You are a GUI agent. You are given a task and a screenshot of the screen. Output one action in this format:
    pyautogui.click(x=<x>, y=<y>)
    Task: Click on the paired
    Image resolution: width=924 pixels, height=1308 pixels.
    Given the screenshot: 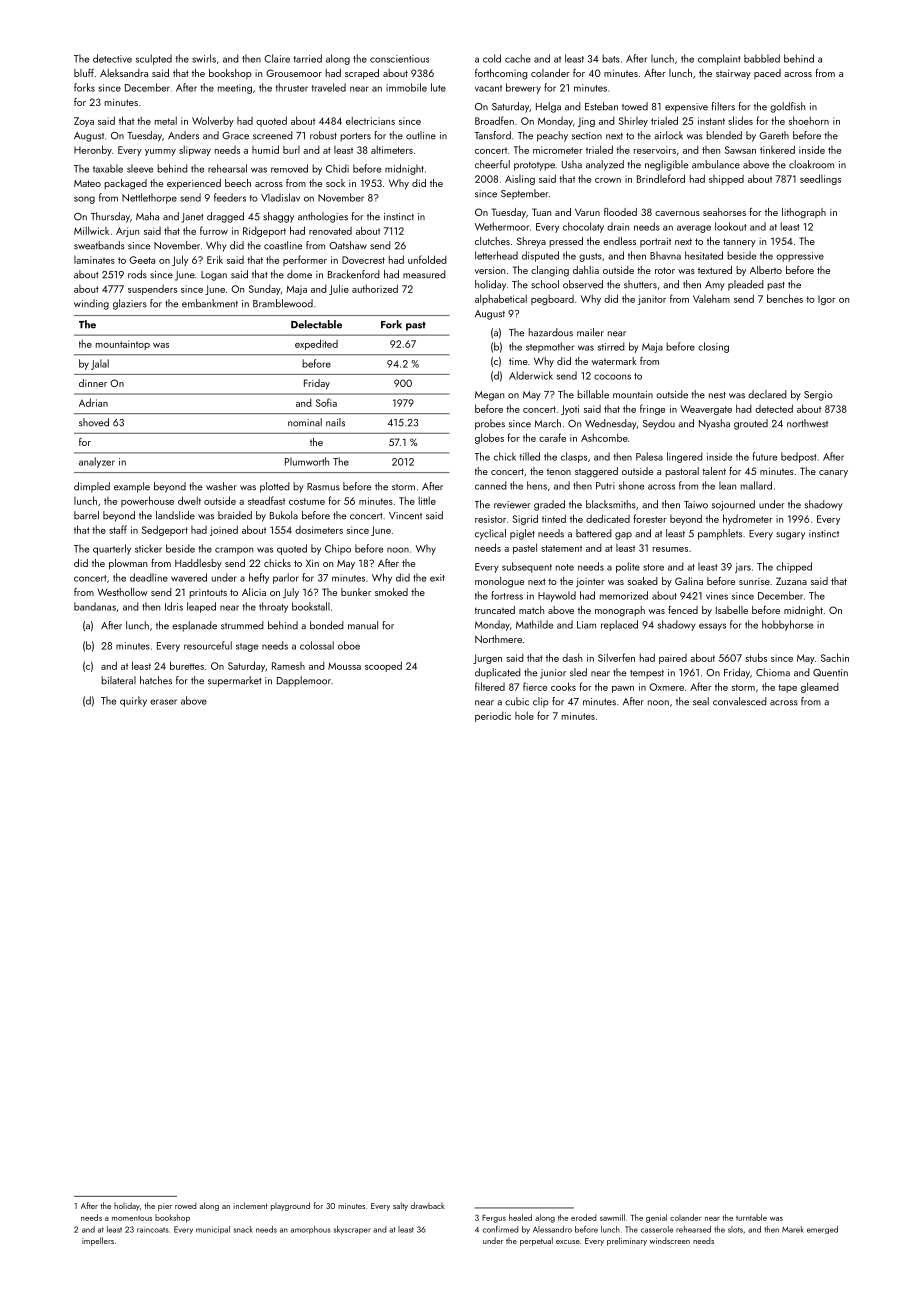 What is the action you would take?
    pyautogui.click(x=673, y=659)
